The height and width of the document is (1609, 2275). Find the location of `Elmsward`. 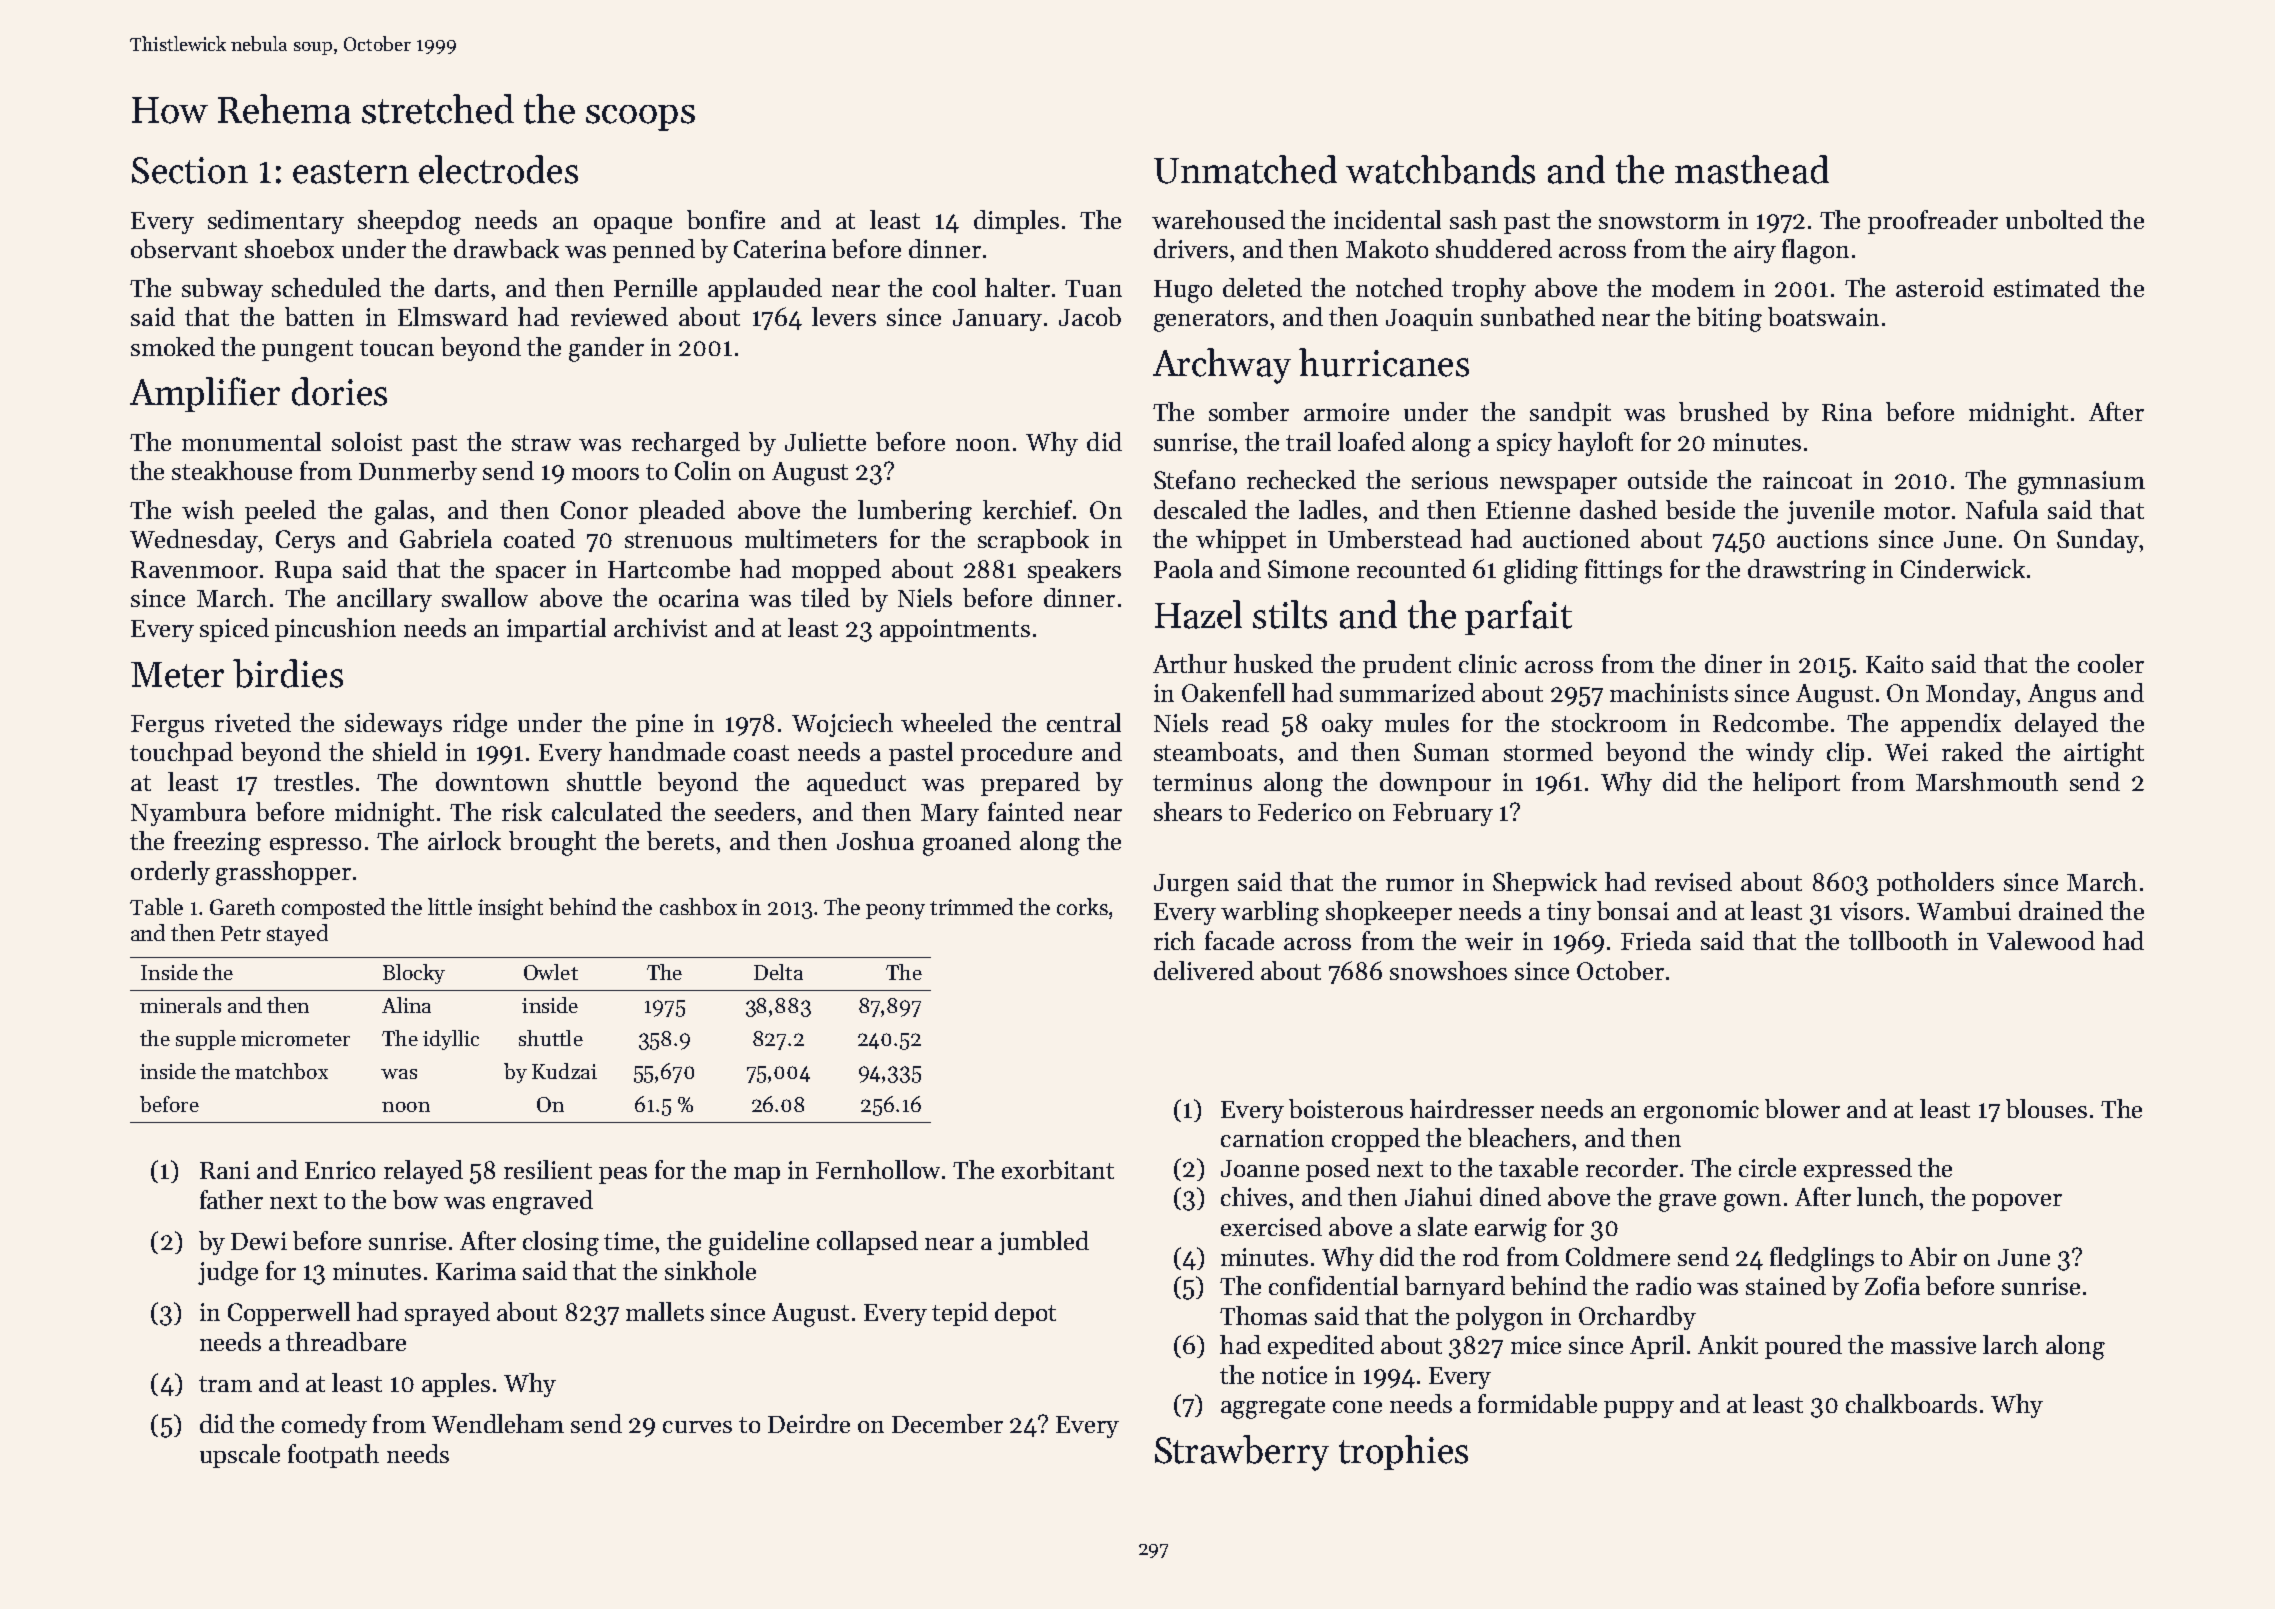

Elmsward is located at coordinates (453, 316).
